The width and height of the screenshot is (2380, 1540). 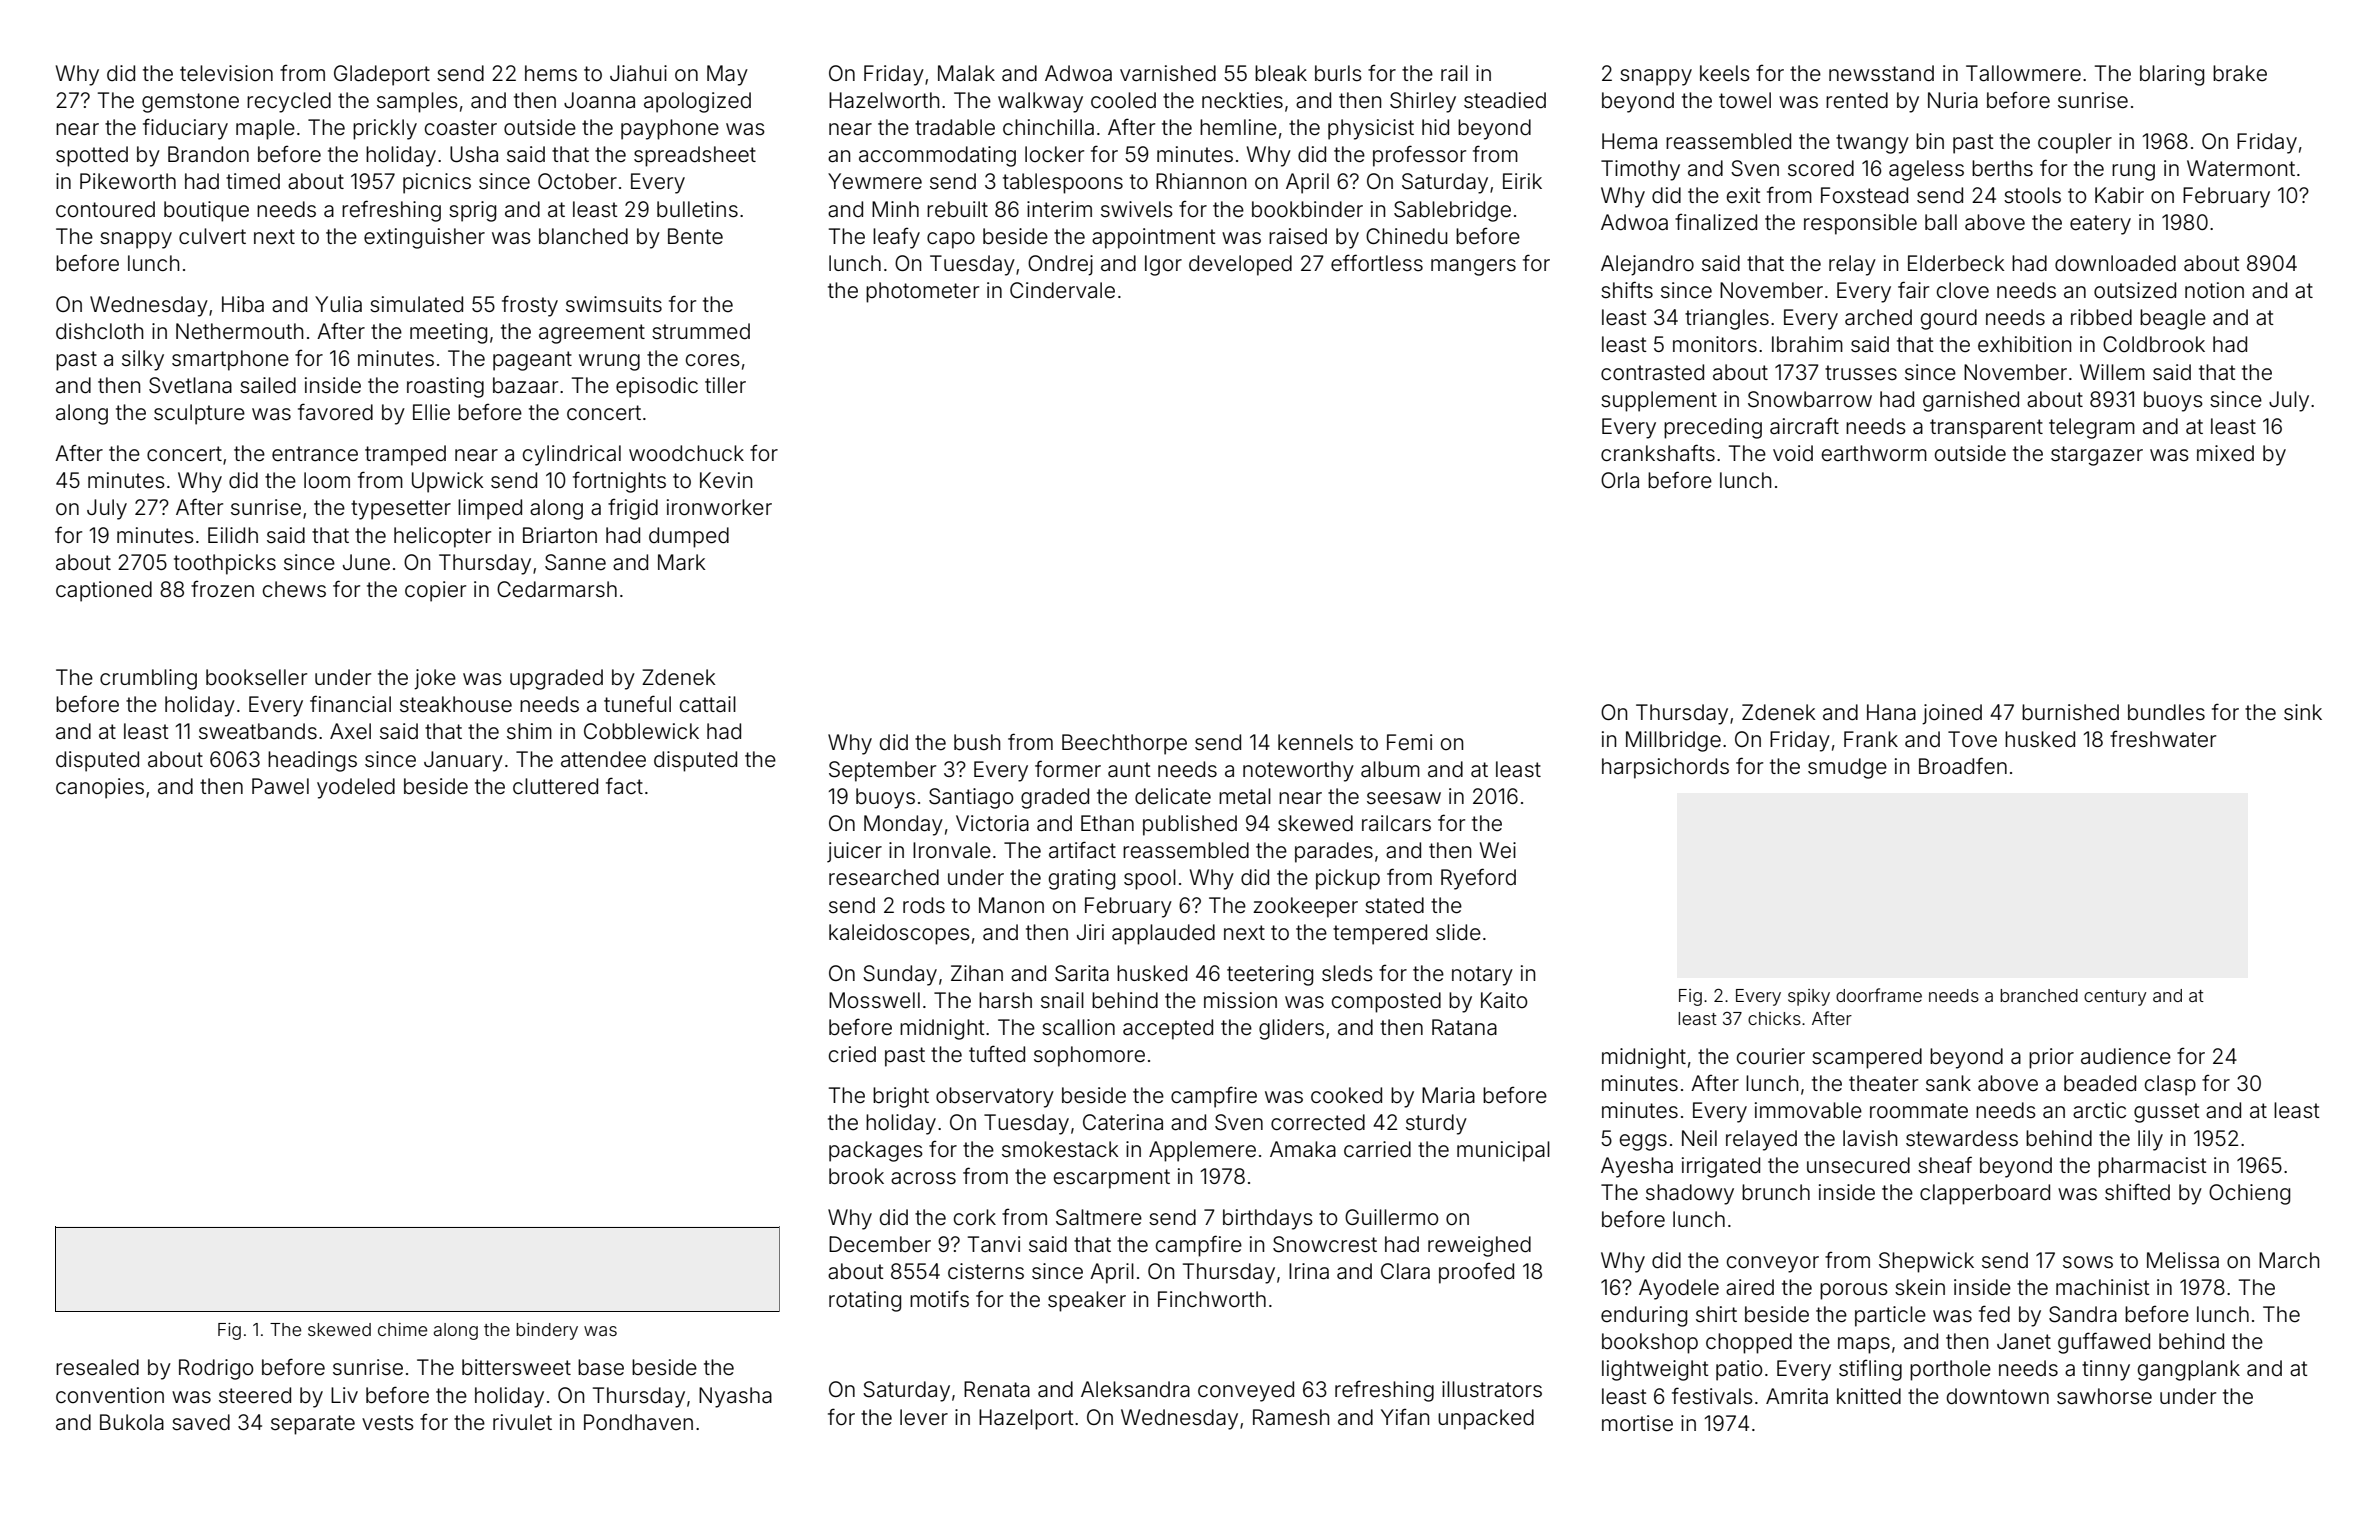 I want to click on Jiahui, so click(x=638, y=73).
